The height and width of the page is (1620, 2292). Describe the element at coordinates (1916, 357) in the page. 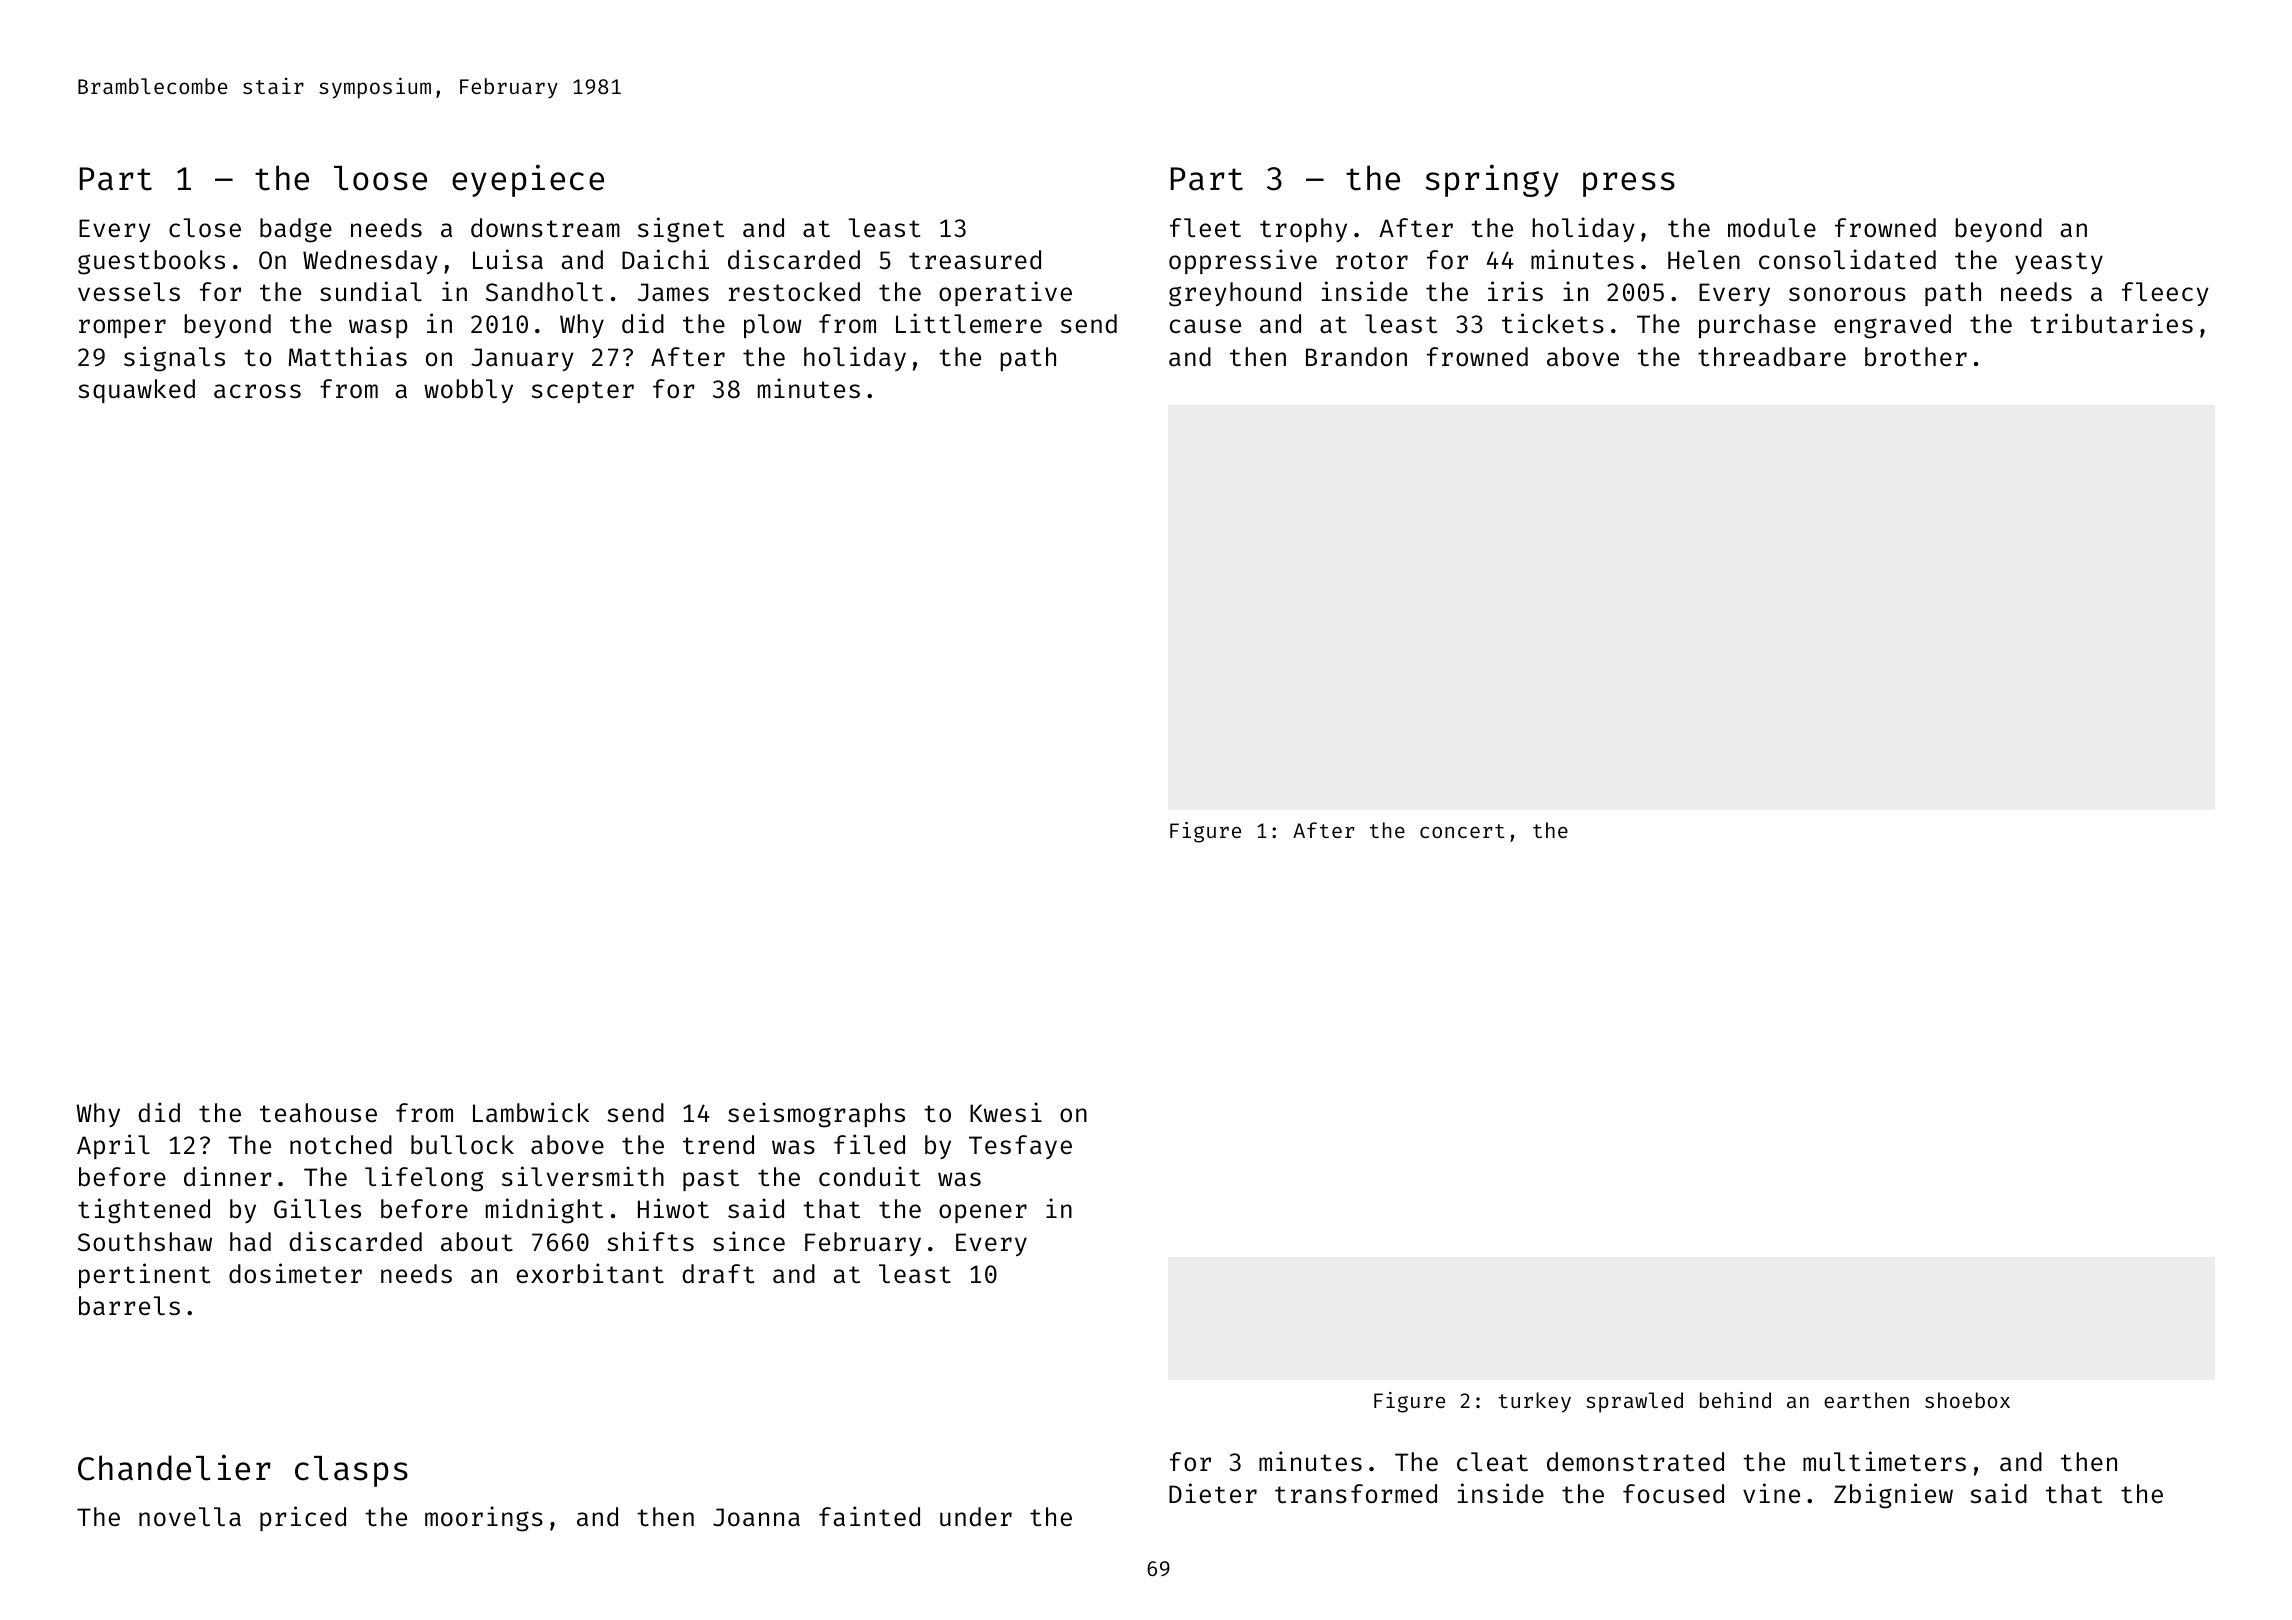

I see `brother` at that location.
